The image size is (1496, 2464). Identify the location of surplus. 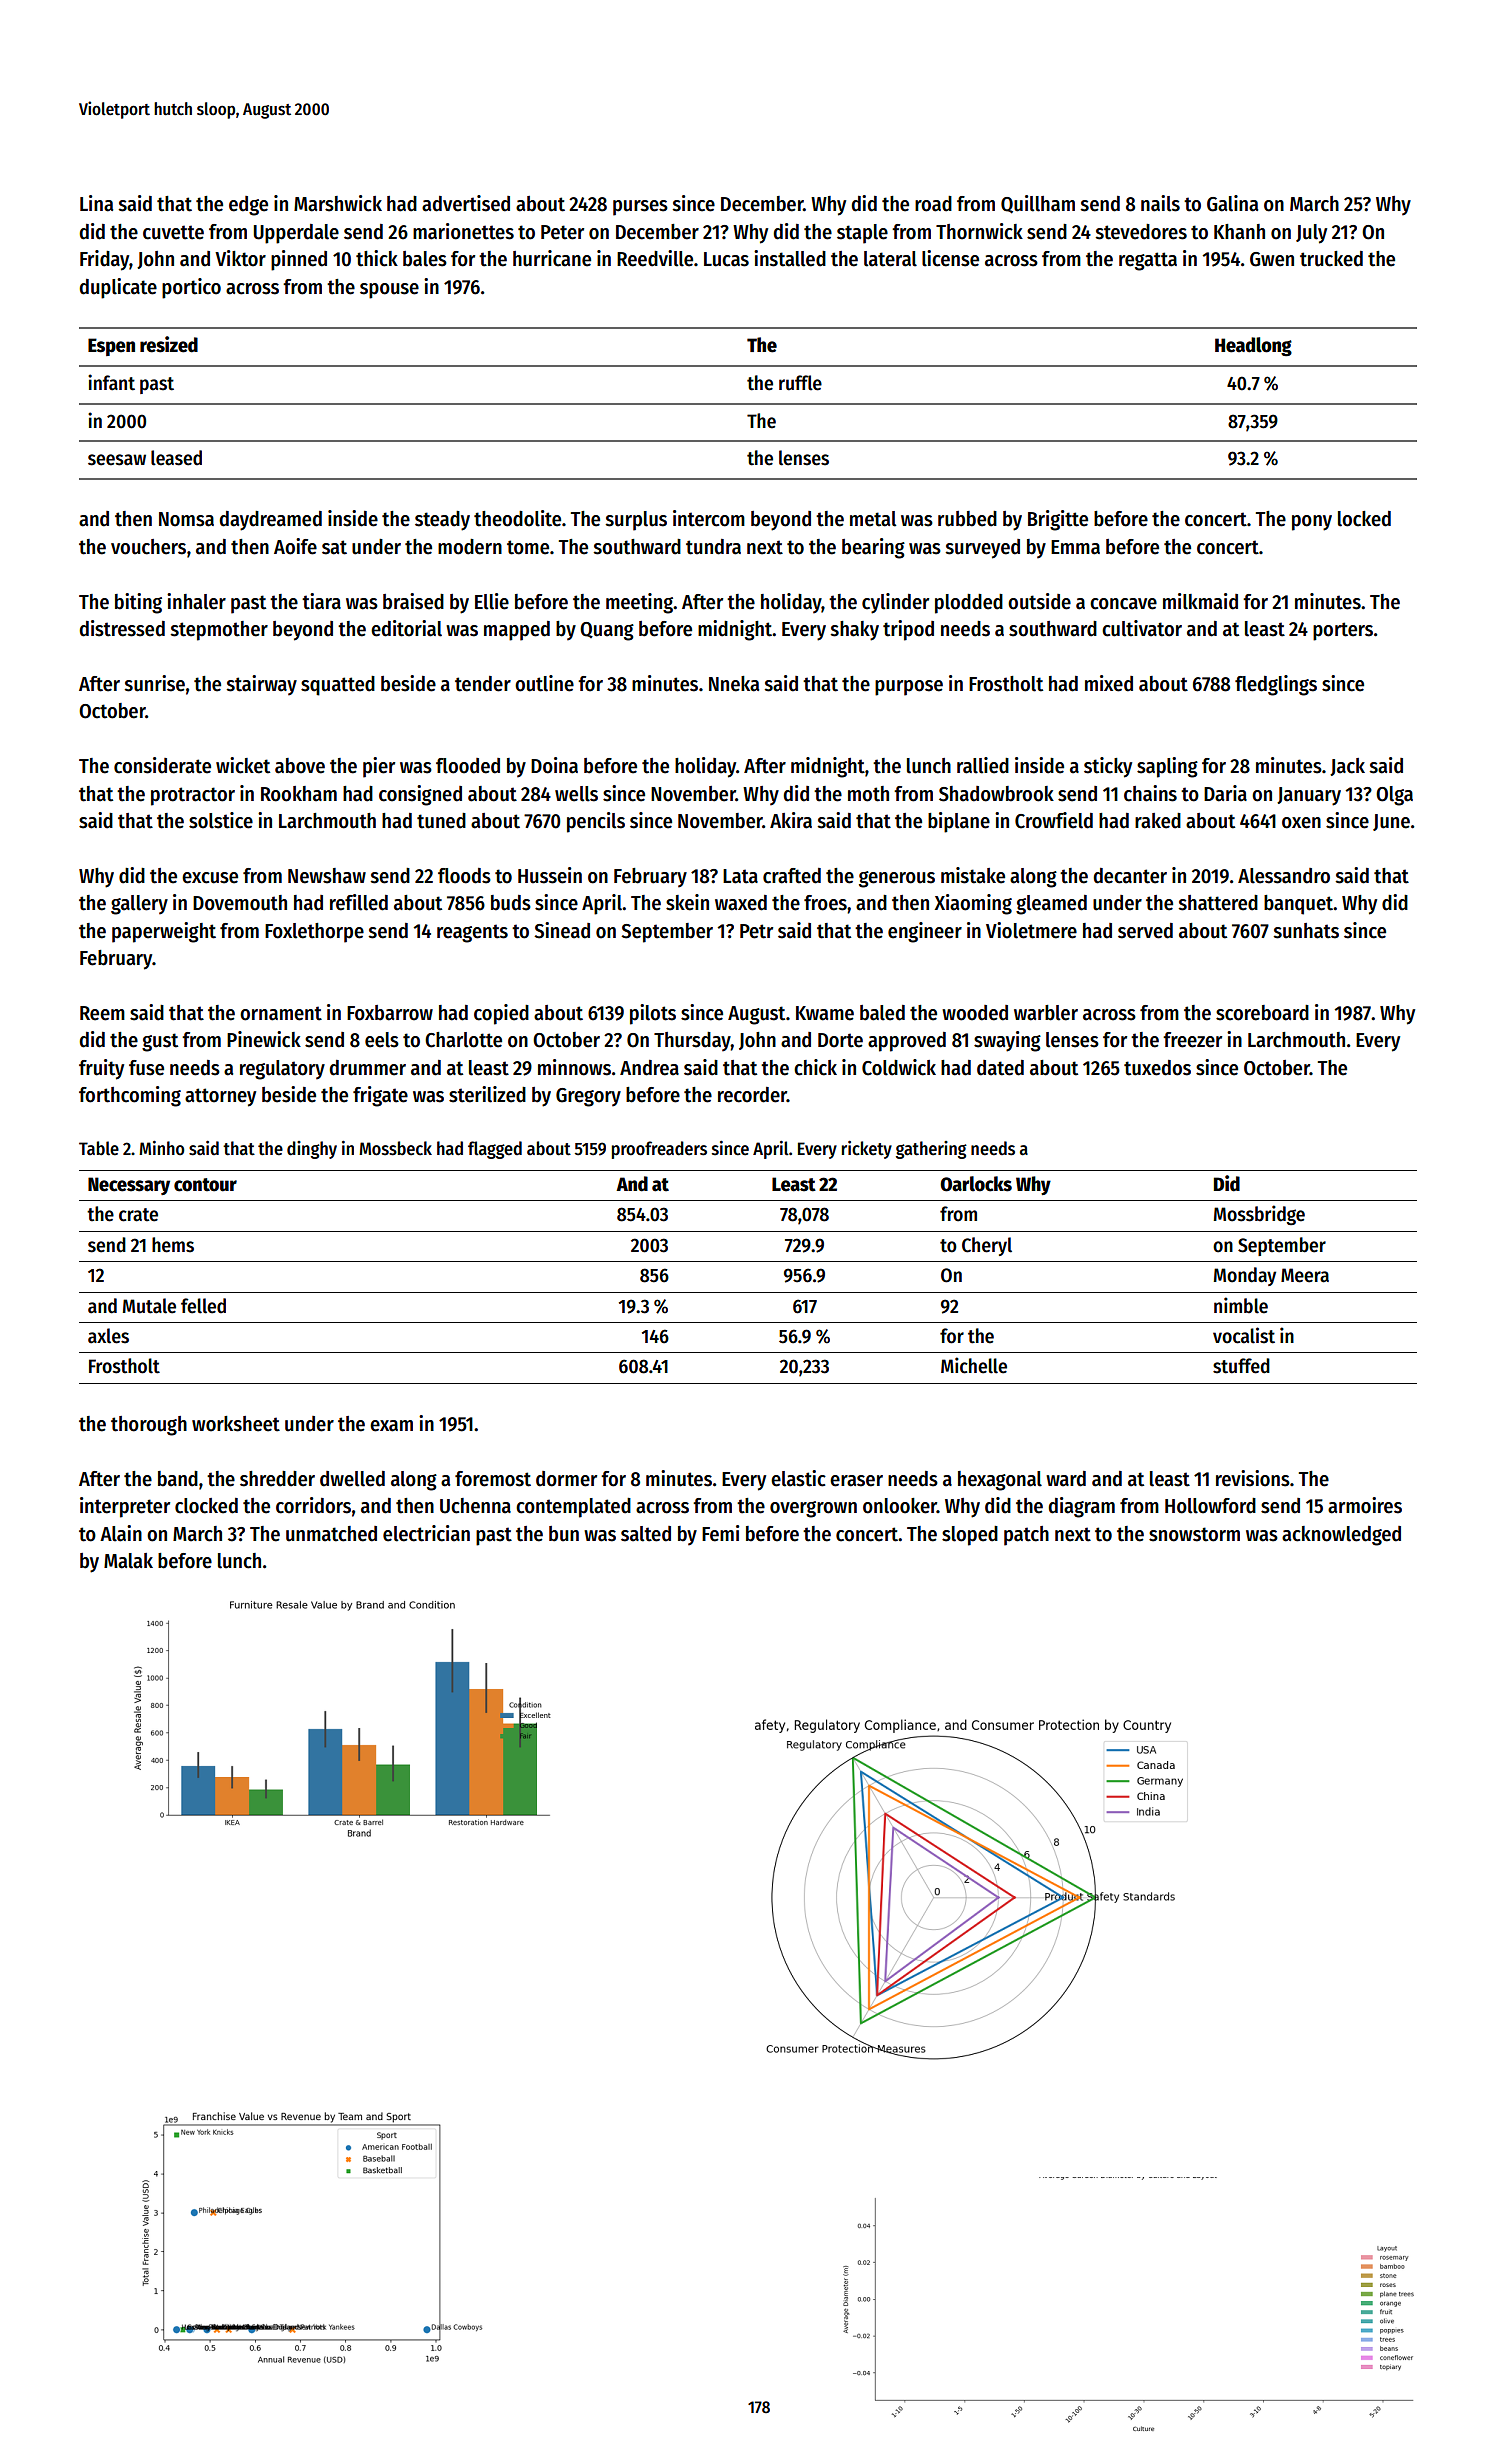
(636, 521).
